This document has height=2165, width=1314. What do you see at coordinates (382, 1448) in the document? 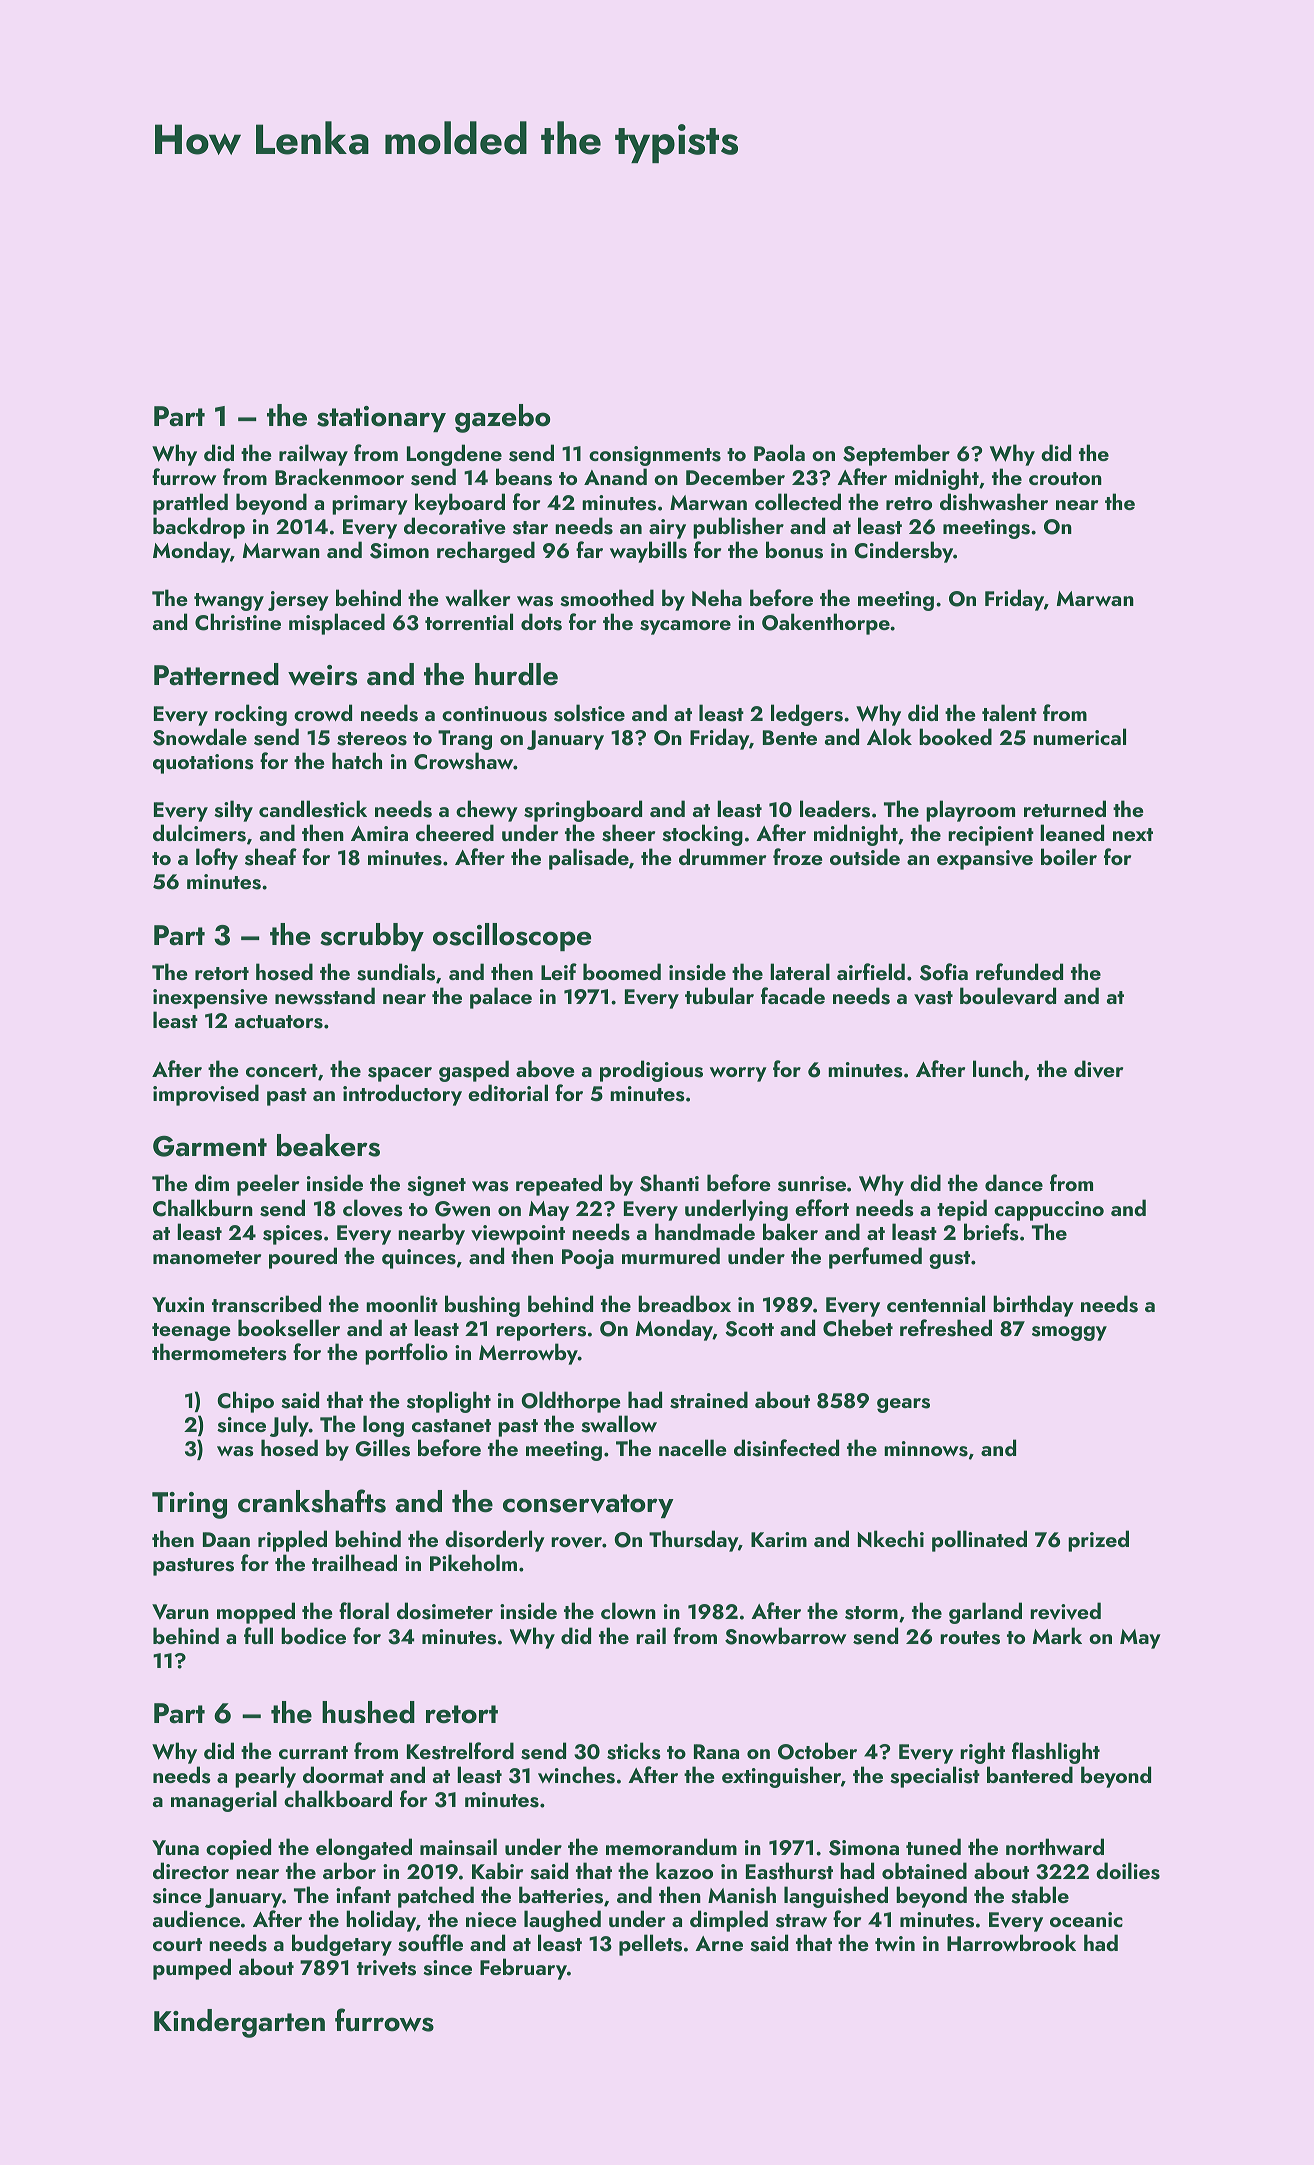
I see `Gilles` at bounding box center [382, 1448].
